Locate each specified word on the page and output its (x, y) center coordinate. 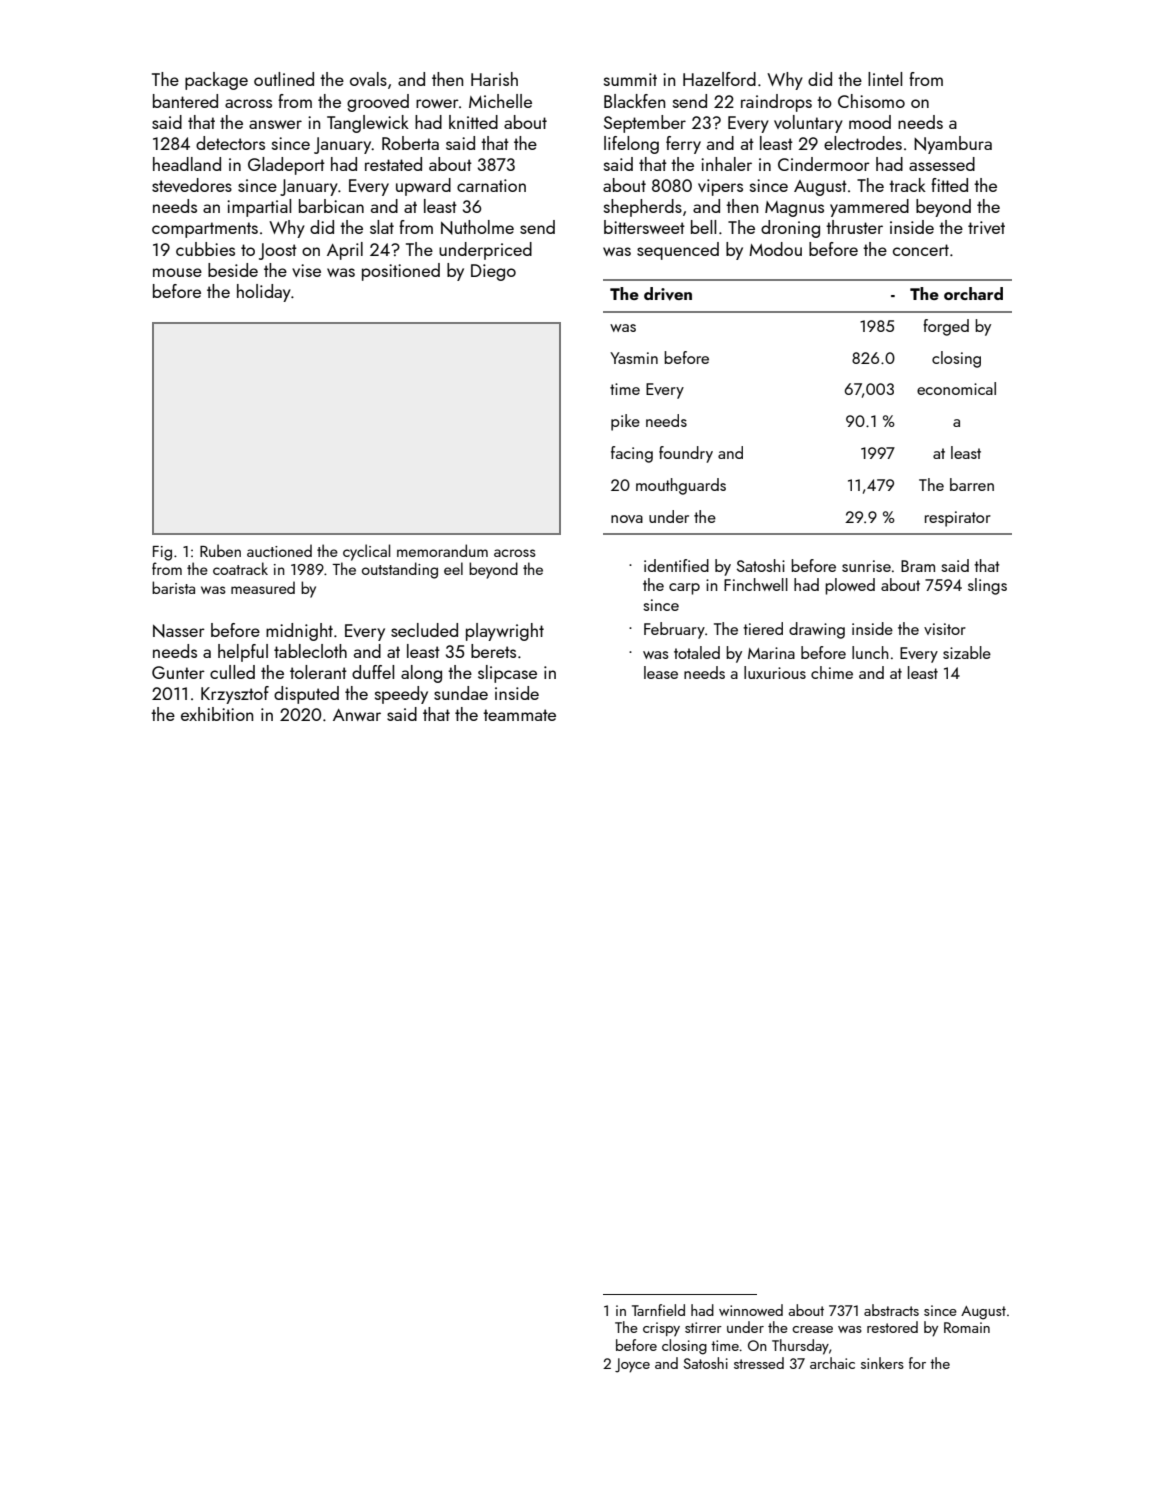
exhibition (217, 714)
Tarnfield (658, 1310)
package (216, 81)
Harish (494, 79)
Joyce (632, 1365)
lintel (885, 79)
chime (832, 672)
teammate (519, 715)
